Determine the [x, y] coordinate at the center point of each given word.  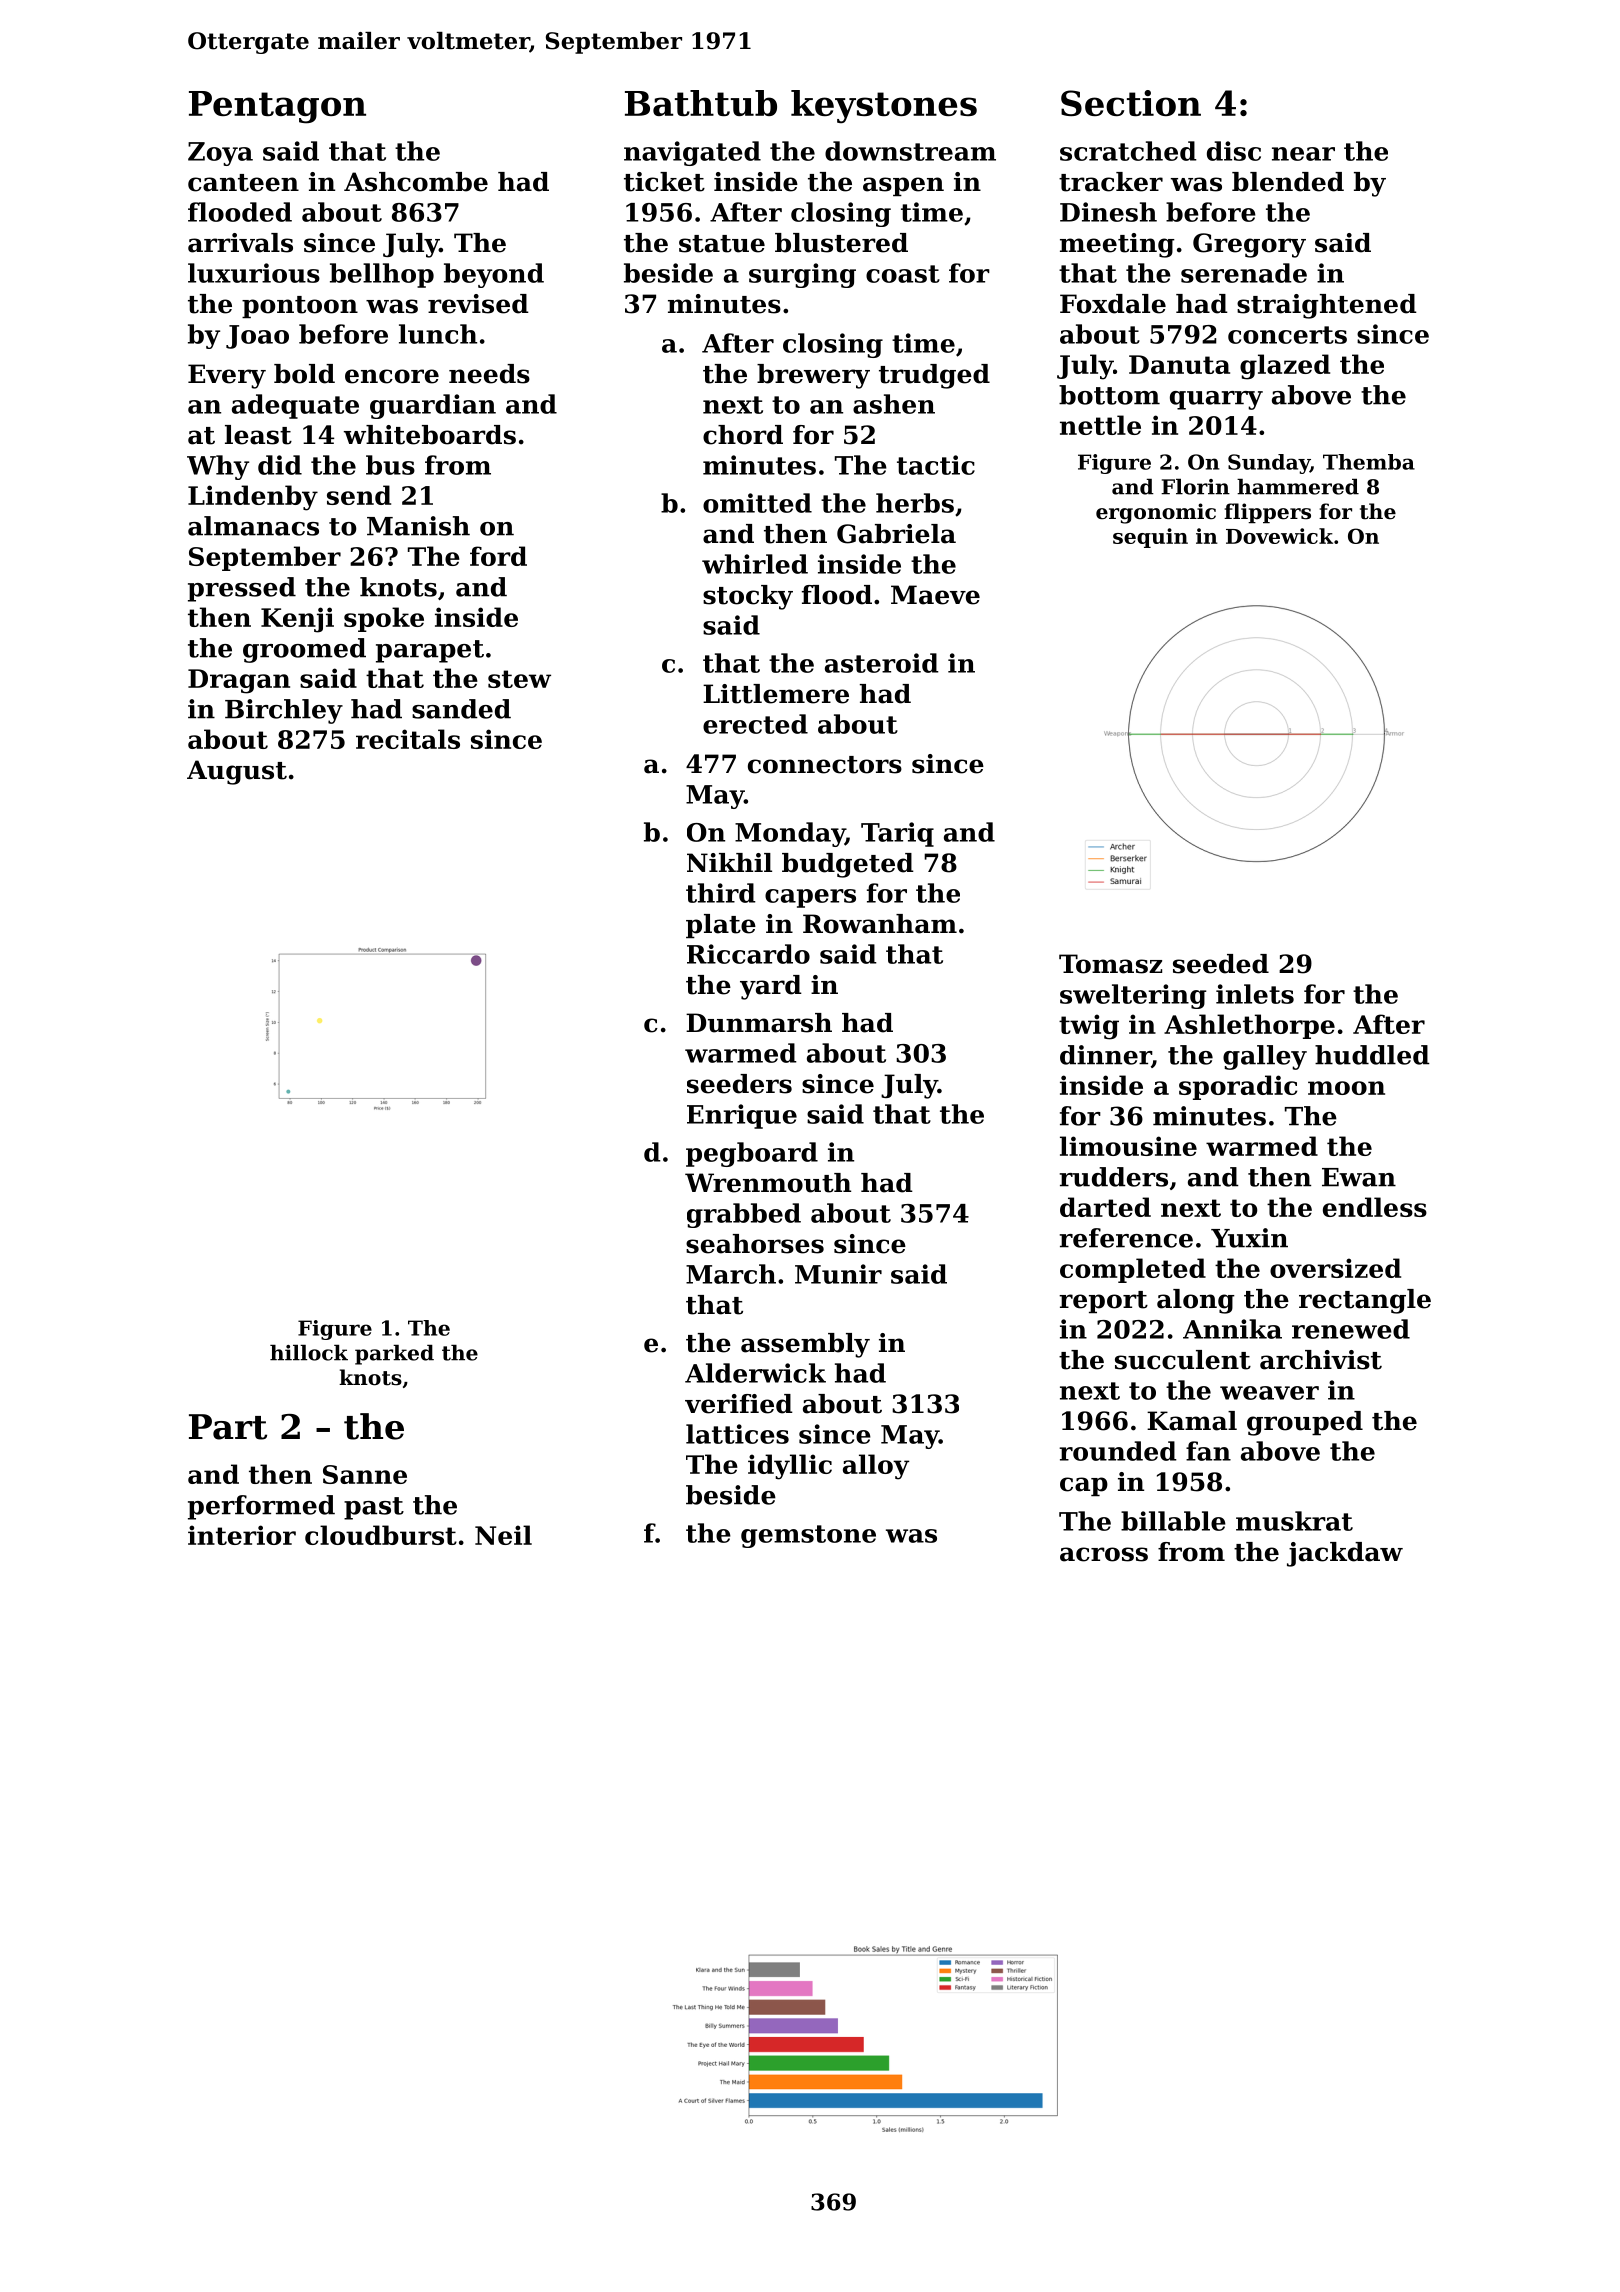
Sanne [365, 1474]
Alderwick [755, 1373]
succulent [1183, 1360]
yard [771, 987]
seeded [1221, 964]
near [1303, 154]
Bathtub [701, 103]
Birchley [284, 711]
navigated [692, 153]
